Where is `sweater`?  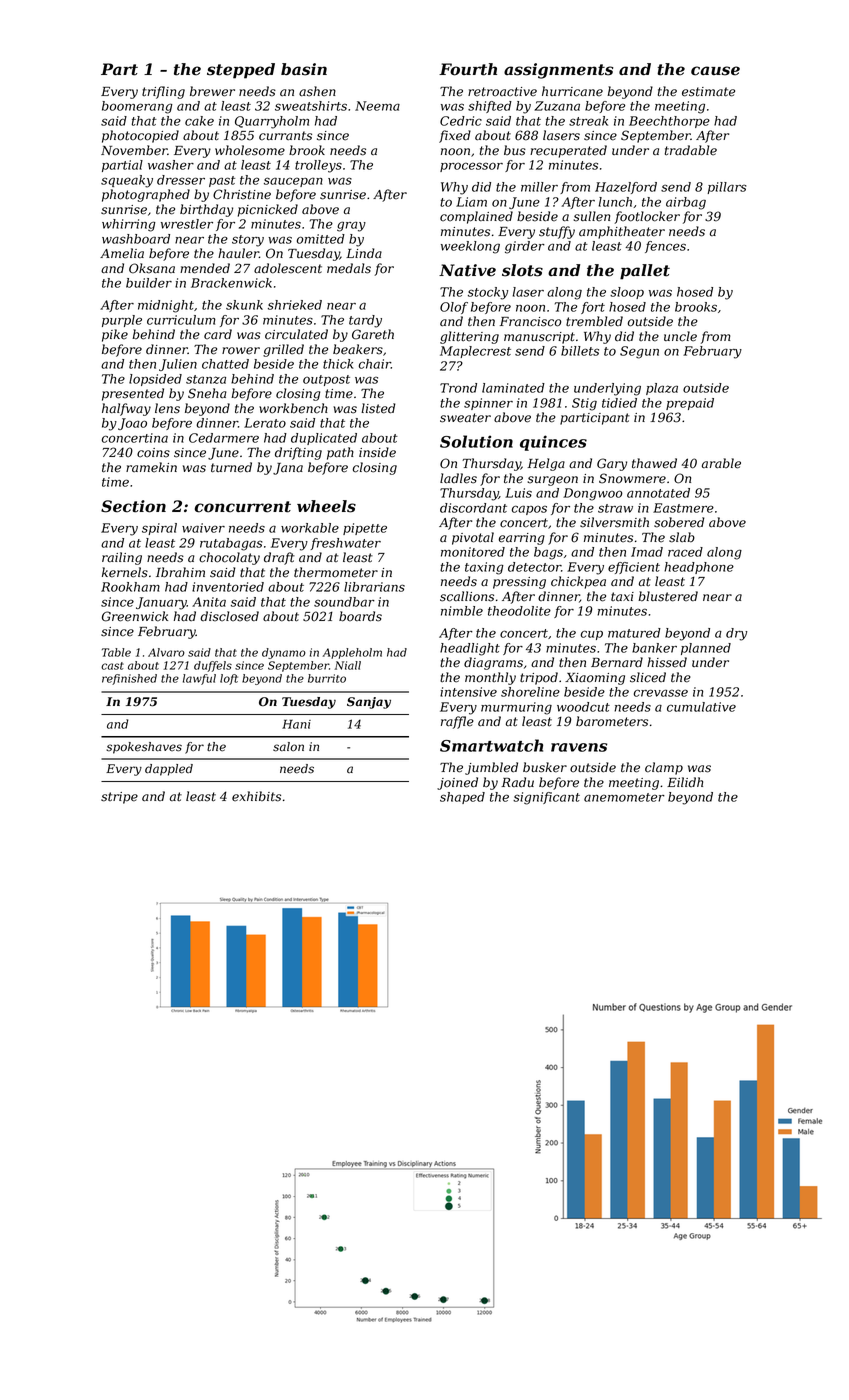
sweater is located at coordinates (465, 418).
